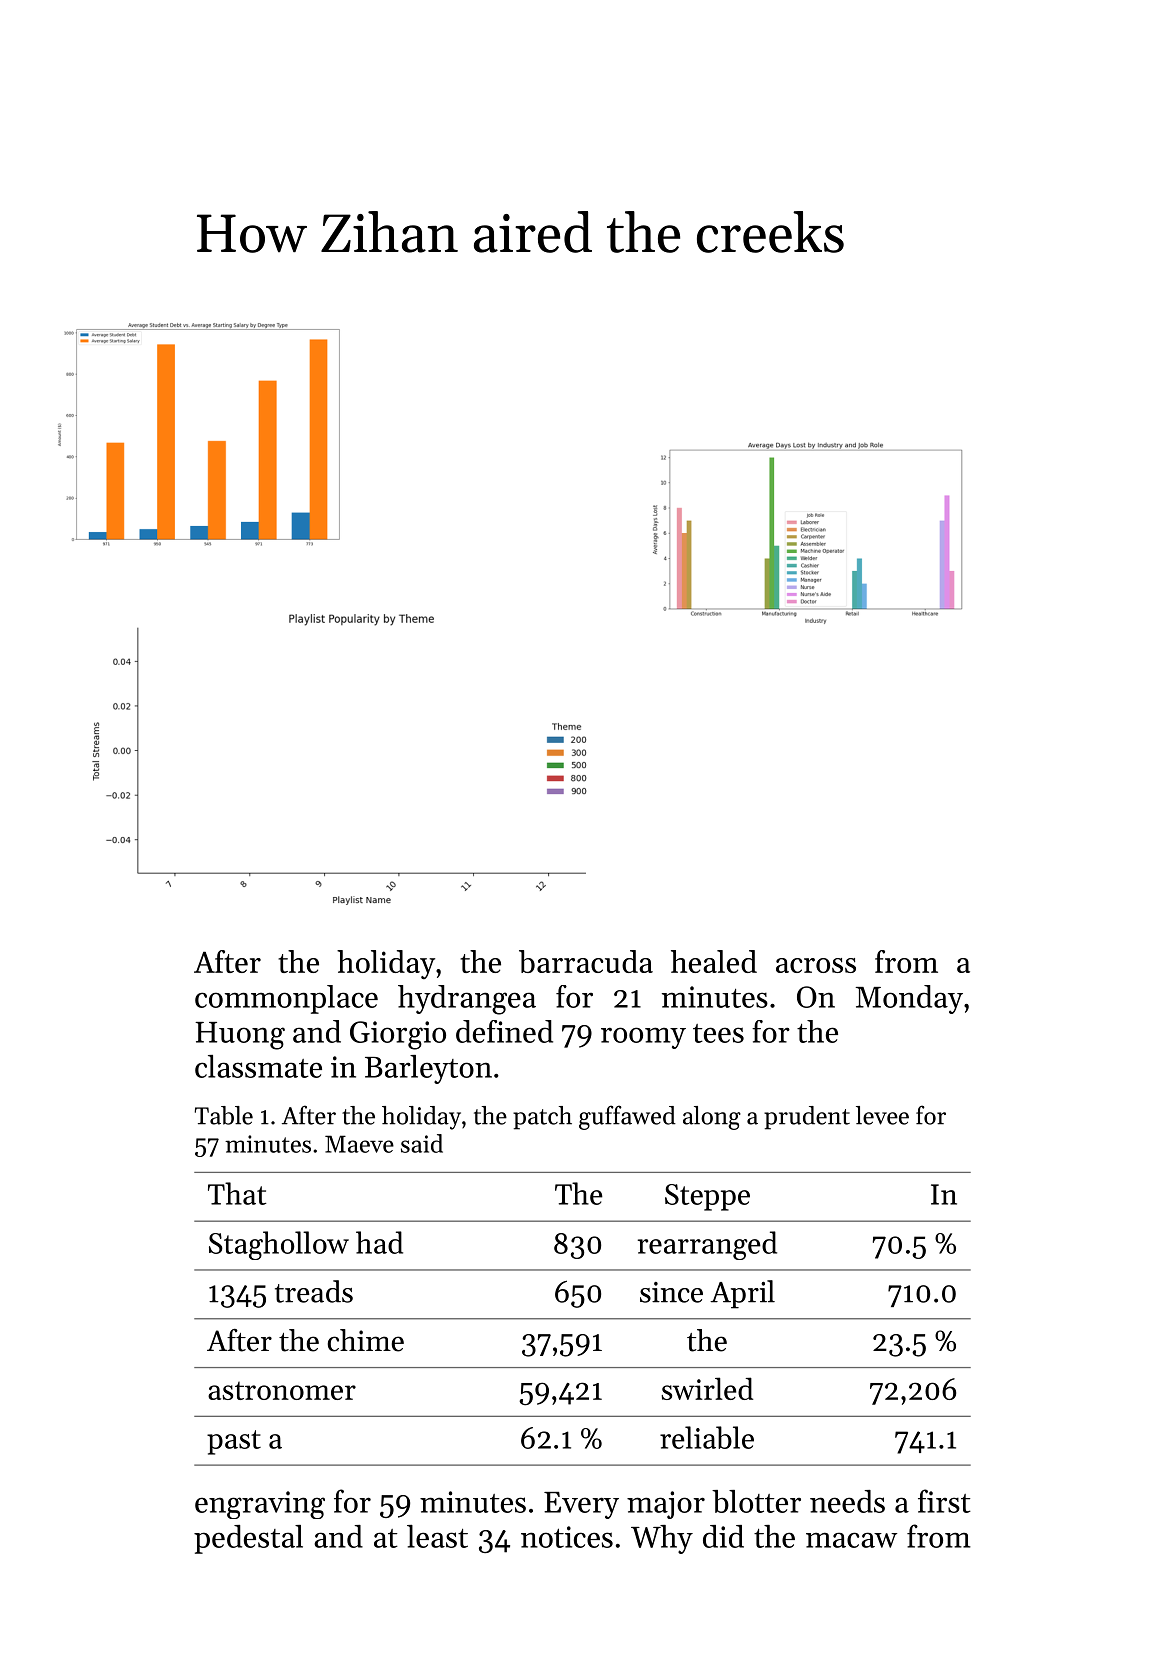  What do you see at coordinates (707, 1245) in the screenshot?
I see `rearranged` at bounding box center [707, 1245].
